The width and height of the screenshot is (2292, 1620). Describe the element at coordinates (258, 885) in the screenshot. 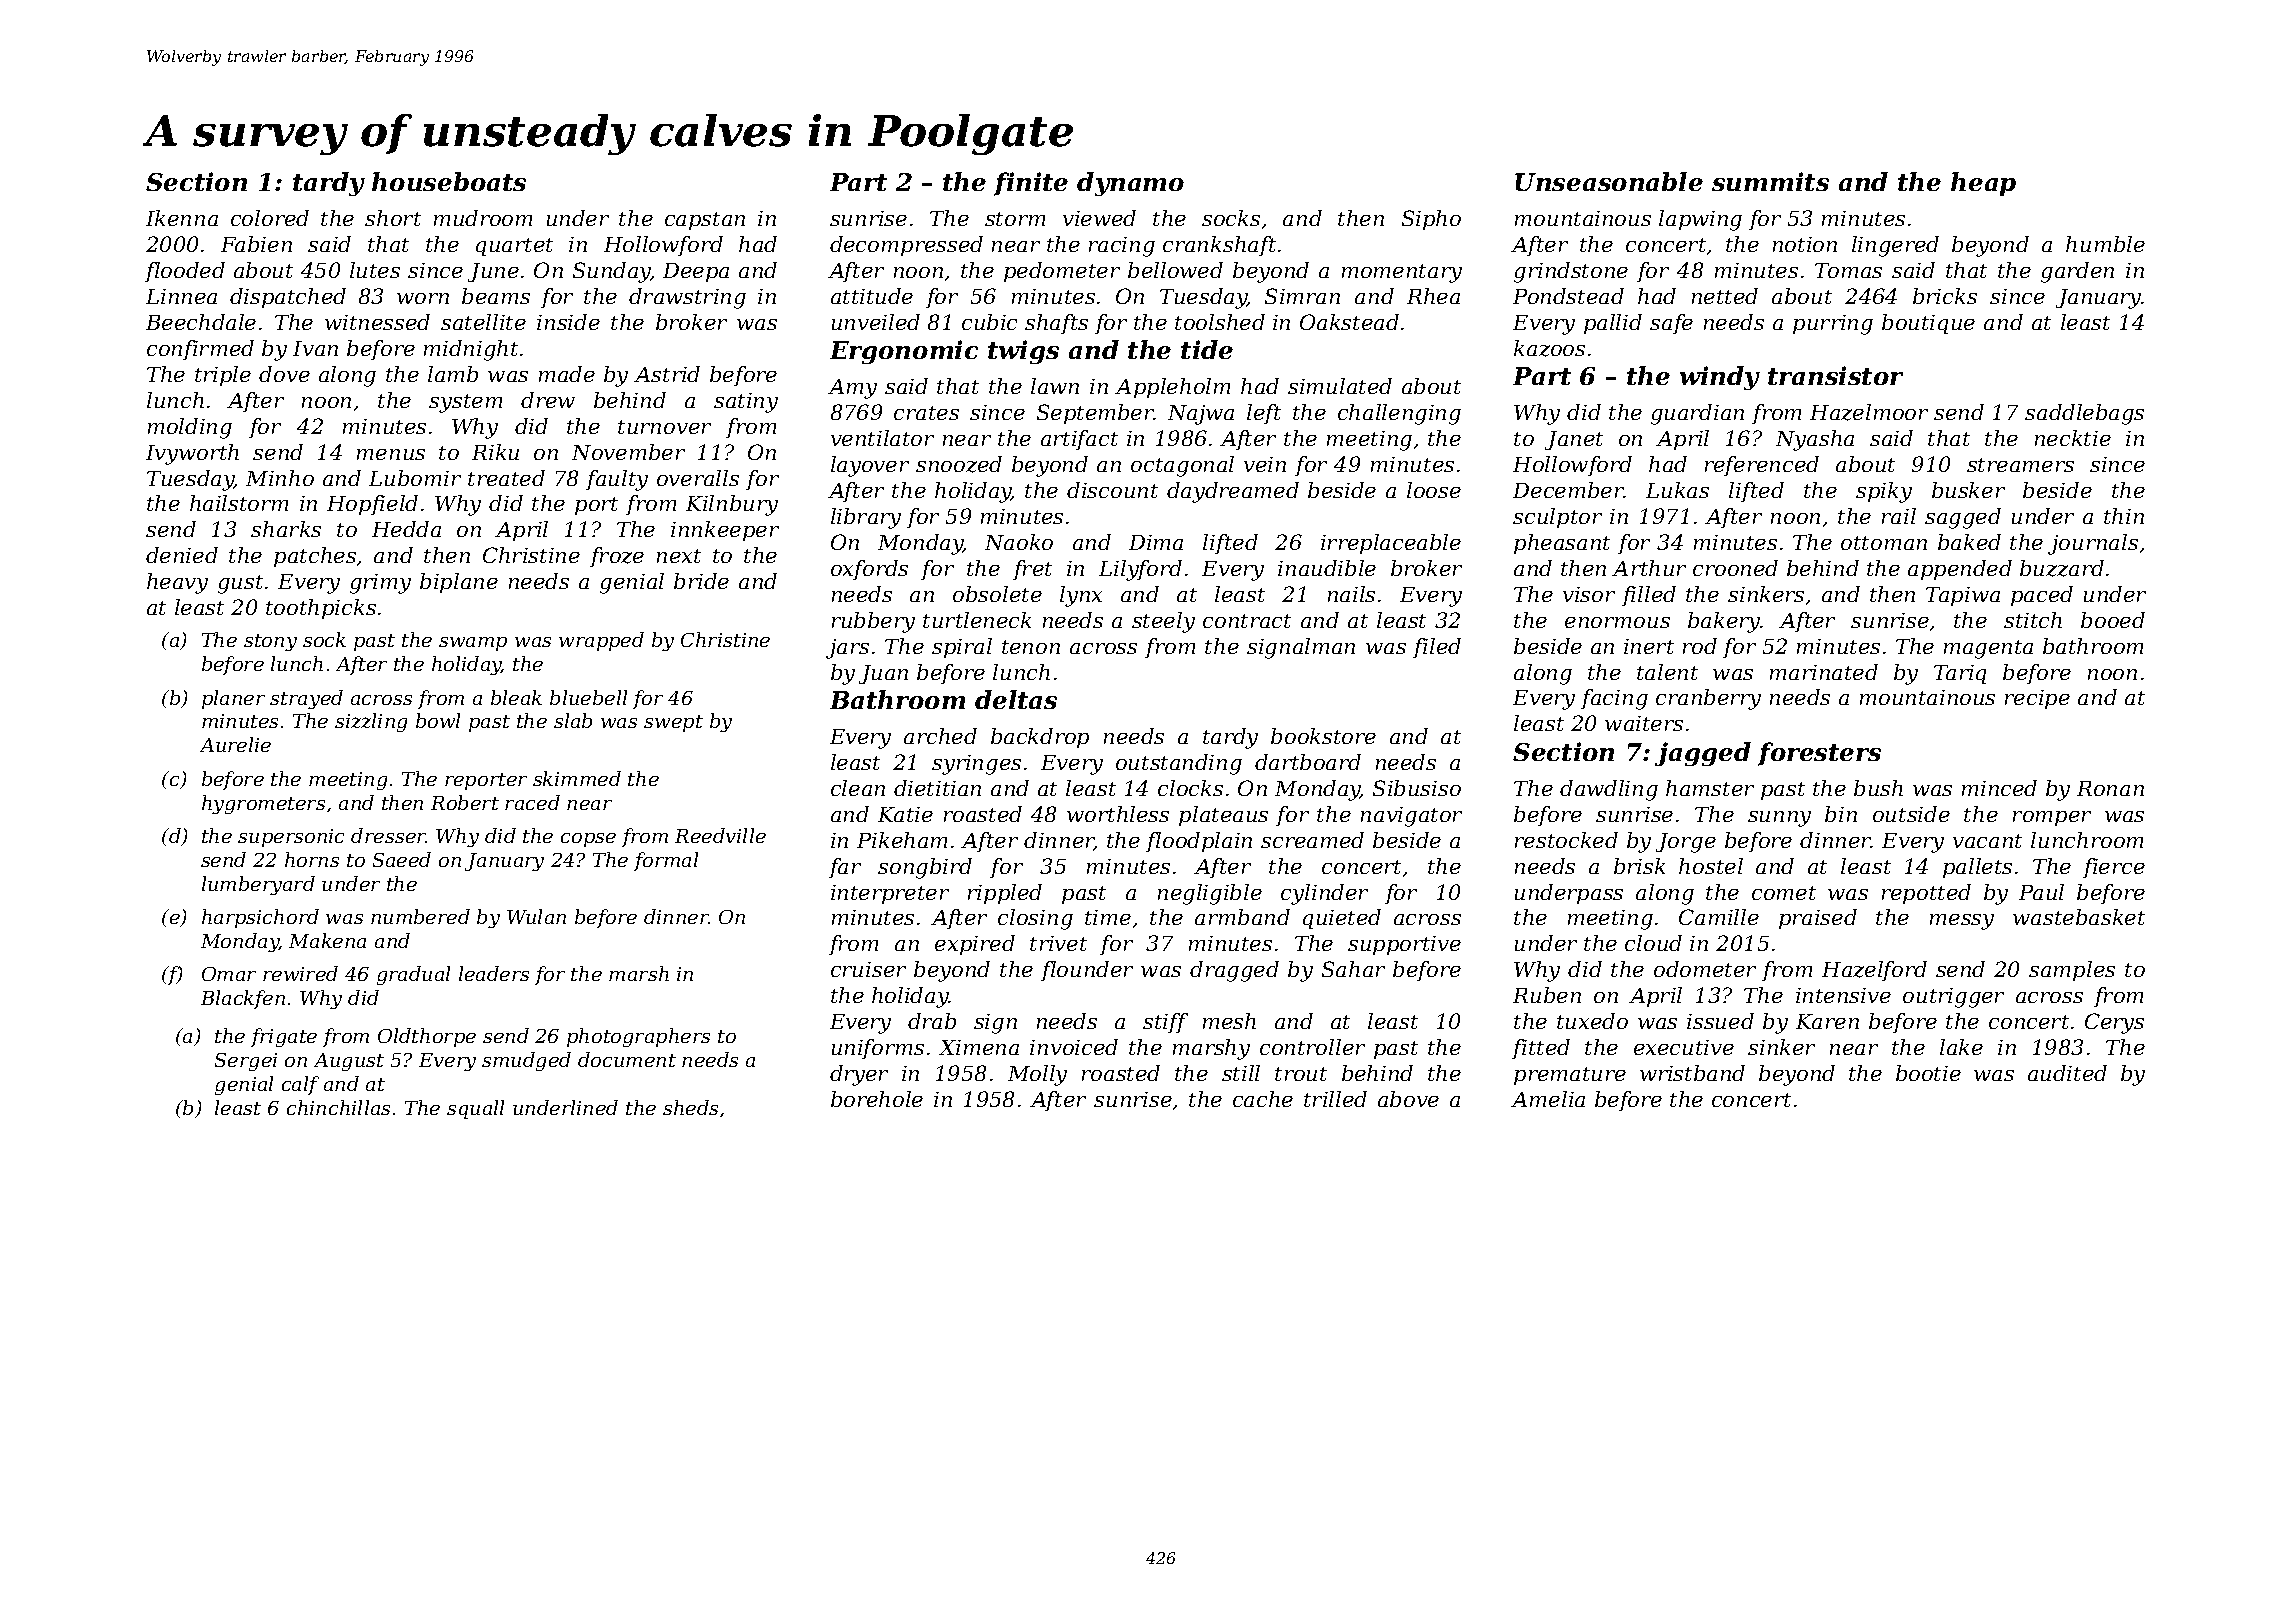

I see `lumberyard` at that location.
